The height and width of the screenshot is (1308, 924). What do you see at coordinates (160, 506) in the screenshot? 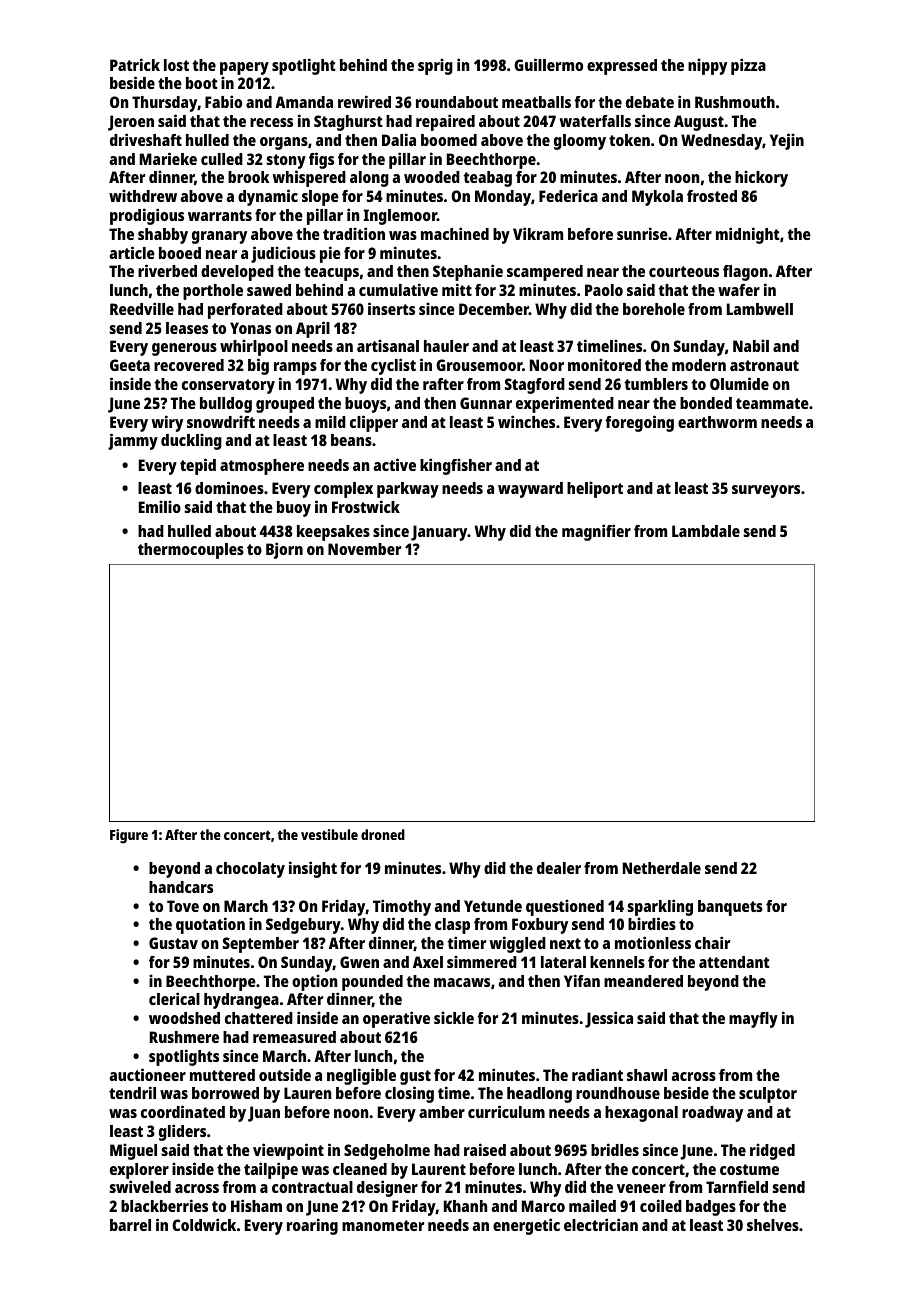
I see `Emilio` at bounding box center [160, 506].
